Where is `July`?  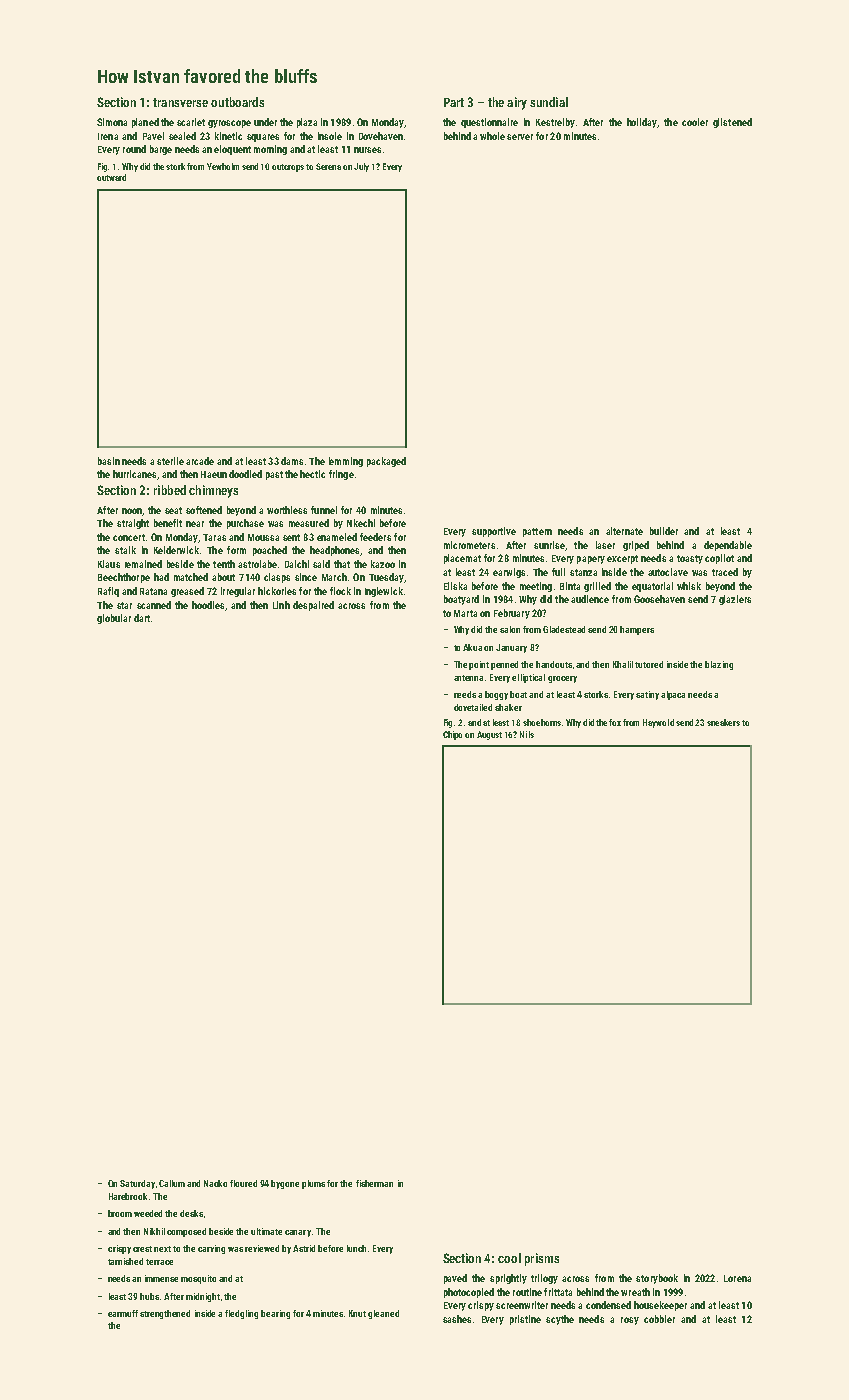
July is located at coordinates (361, 167).
